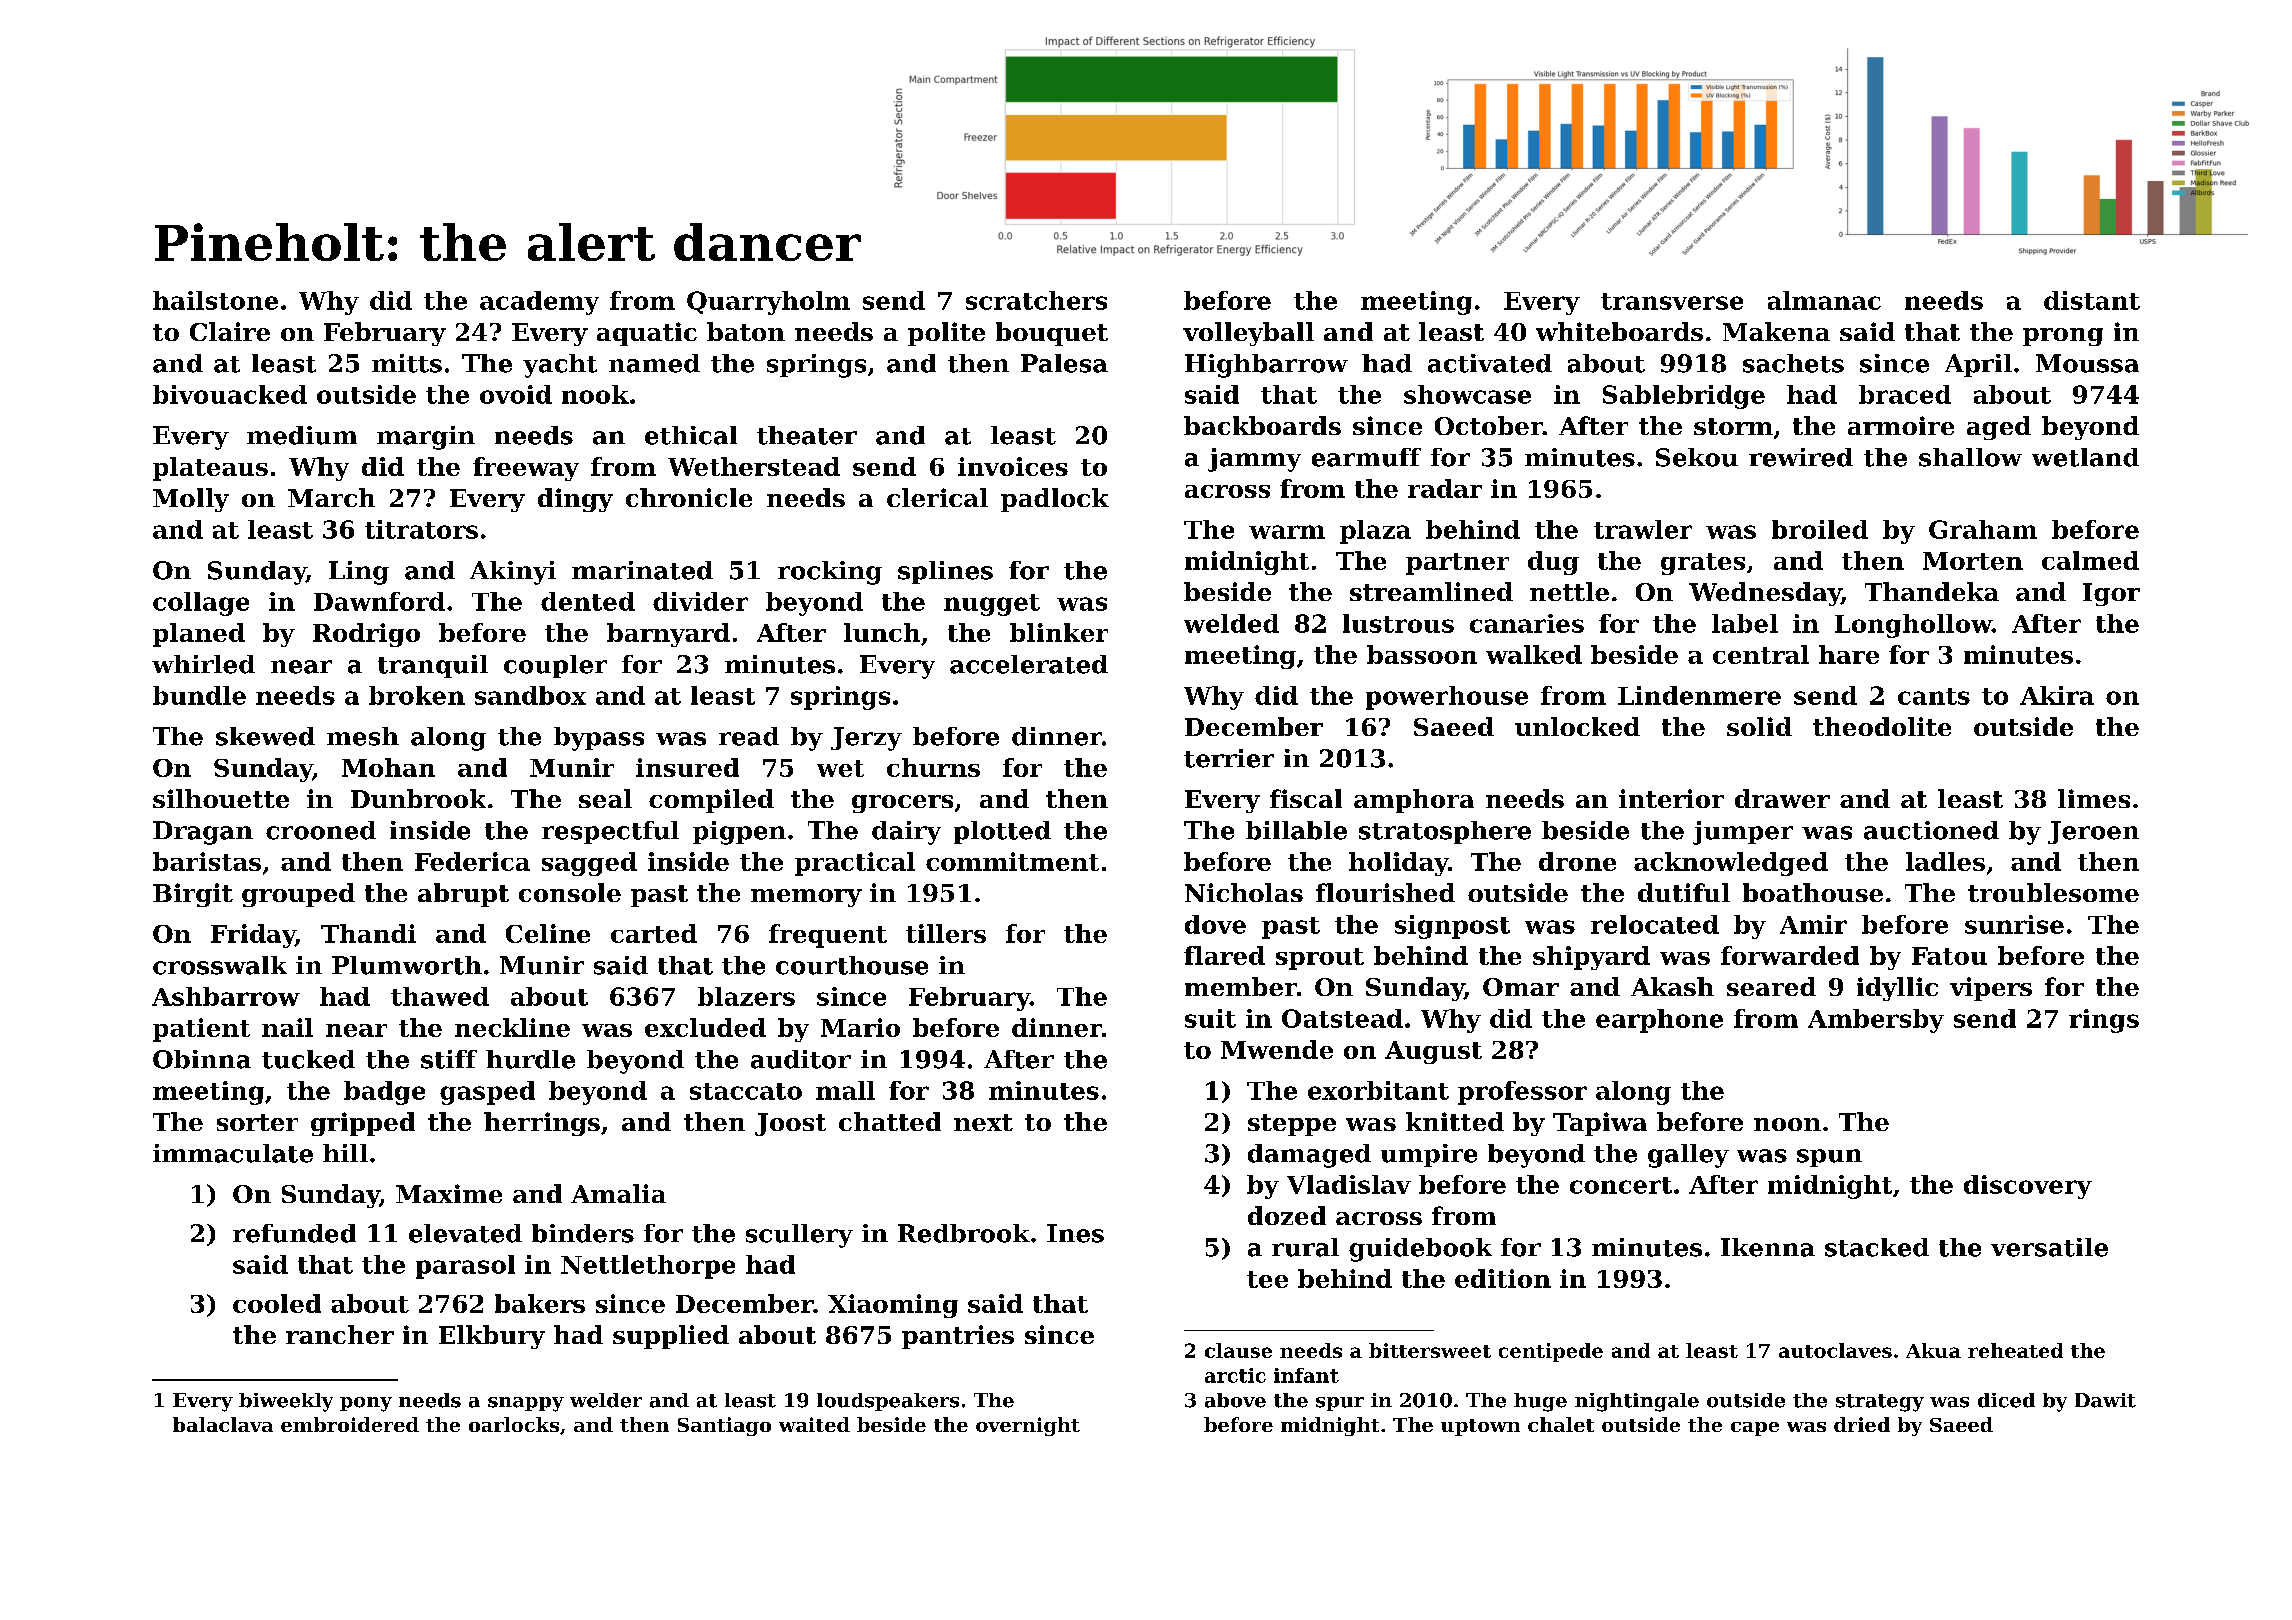 Image resolution: width=2292 pixels, height=1620 pixels. Describe the element at coordinates (906, 833) in the screenshot. I see `dairy` at that location.
